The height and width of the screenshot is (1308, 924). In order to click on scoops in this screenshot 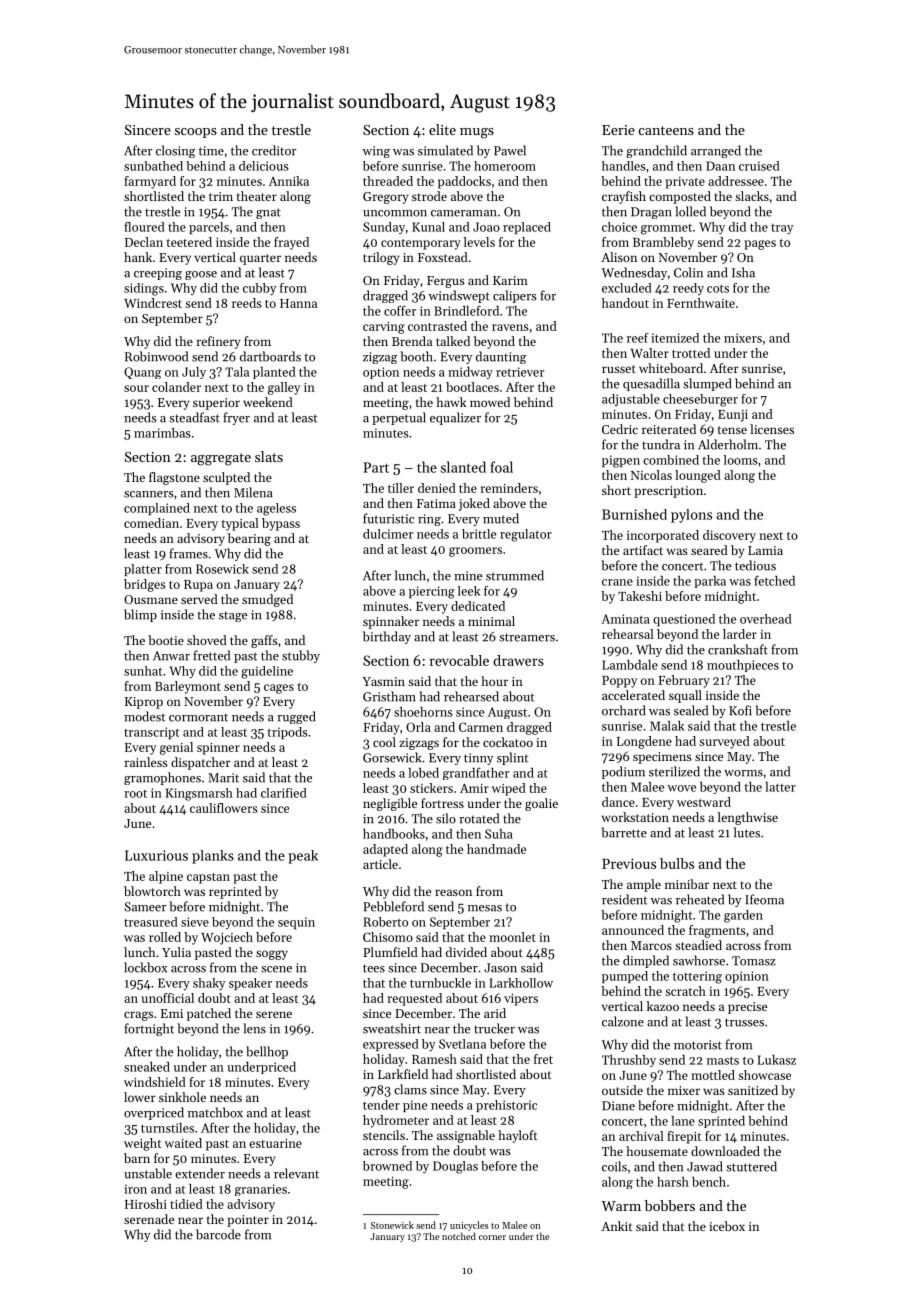, I will do `click(196, 133)`.
